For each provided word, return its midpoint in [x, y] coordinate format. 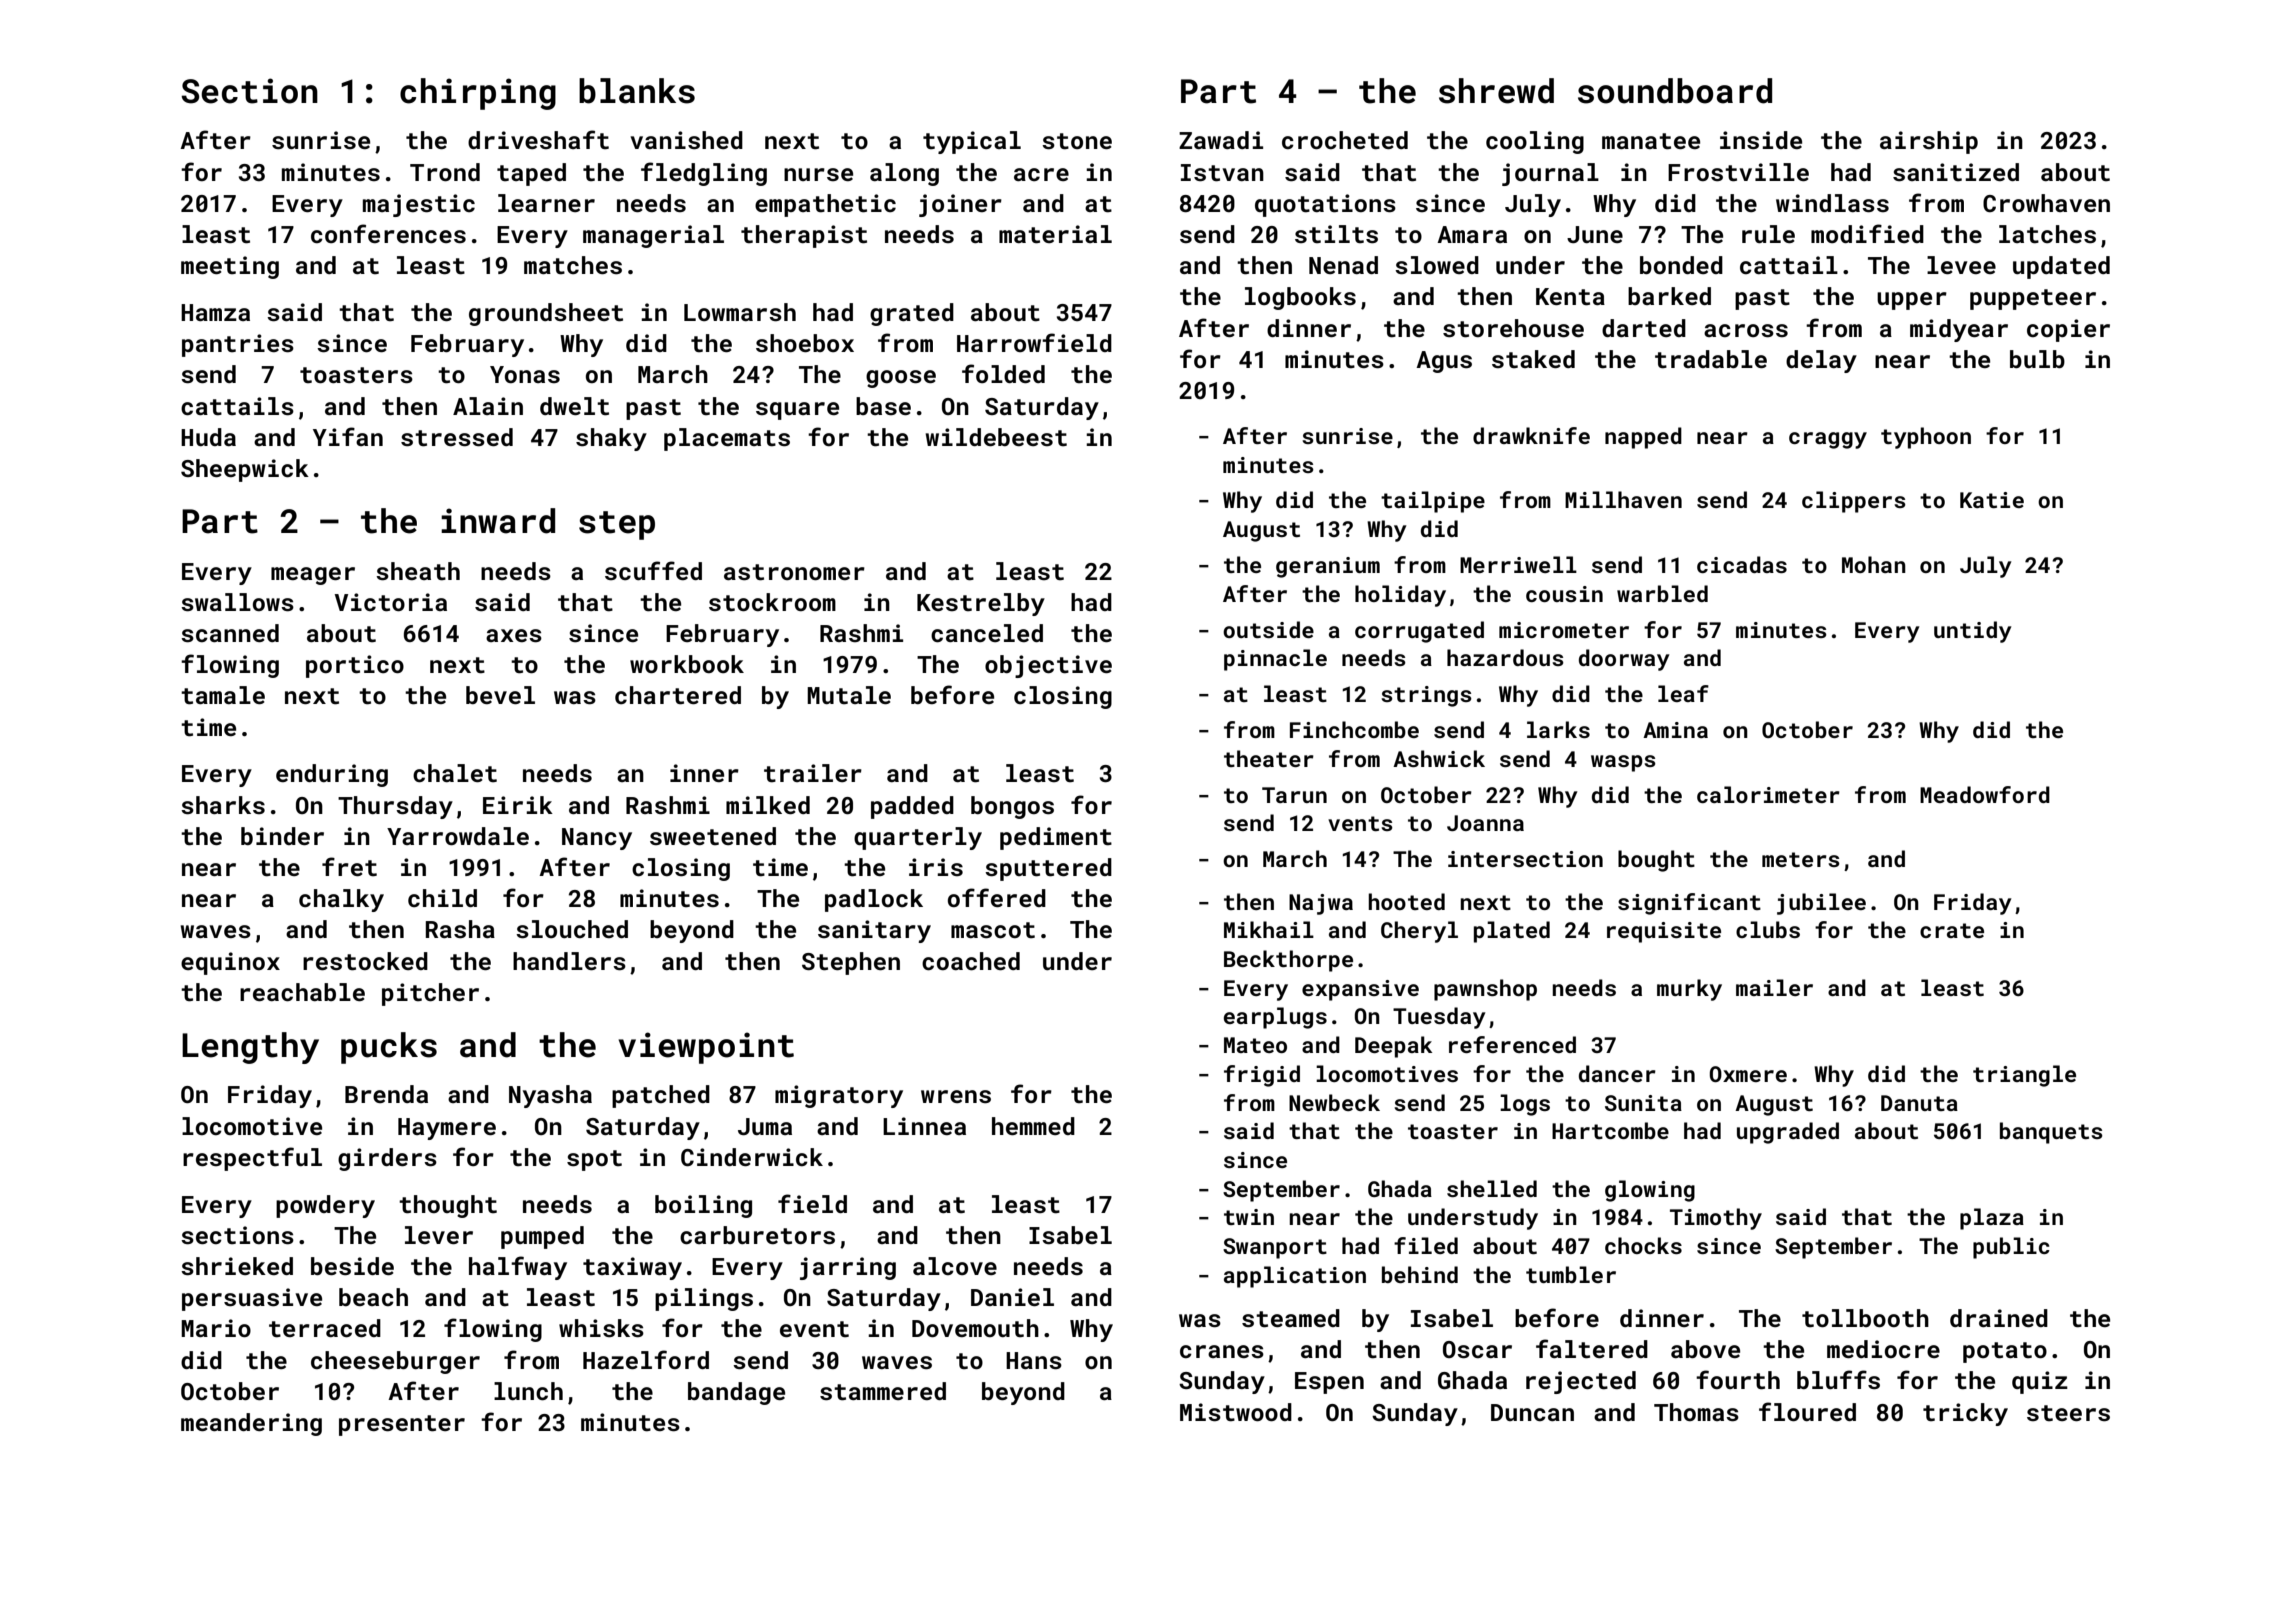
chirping [478, 94]
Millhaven [1623, 499]
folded [1003, 373]
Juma [765, 1126]
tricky [1965, 1414]
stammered [883, 1391]
